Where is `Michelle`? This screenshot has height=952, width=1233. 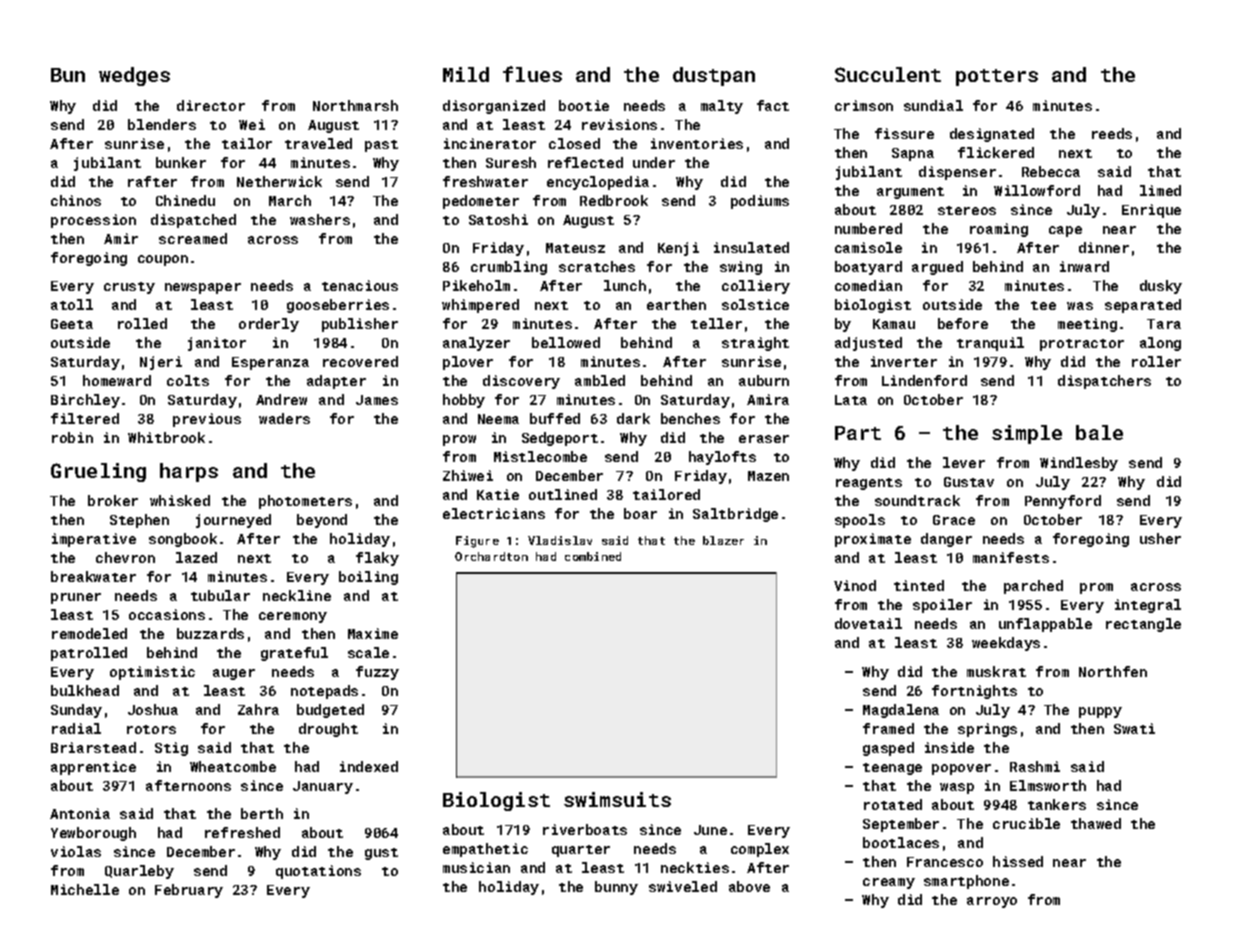 Michelle is located at coordinates (85, 889).
